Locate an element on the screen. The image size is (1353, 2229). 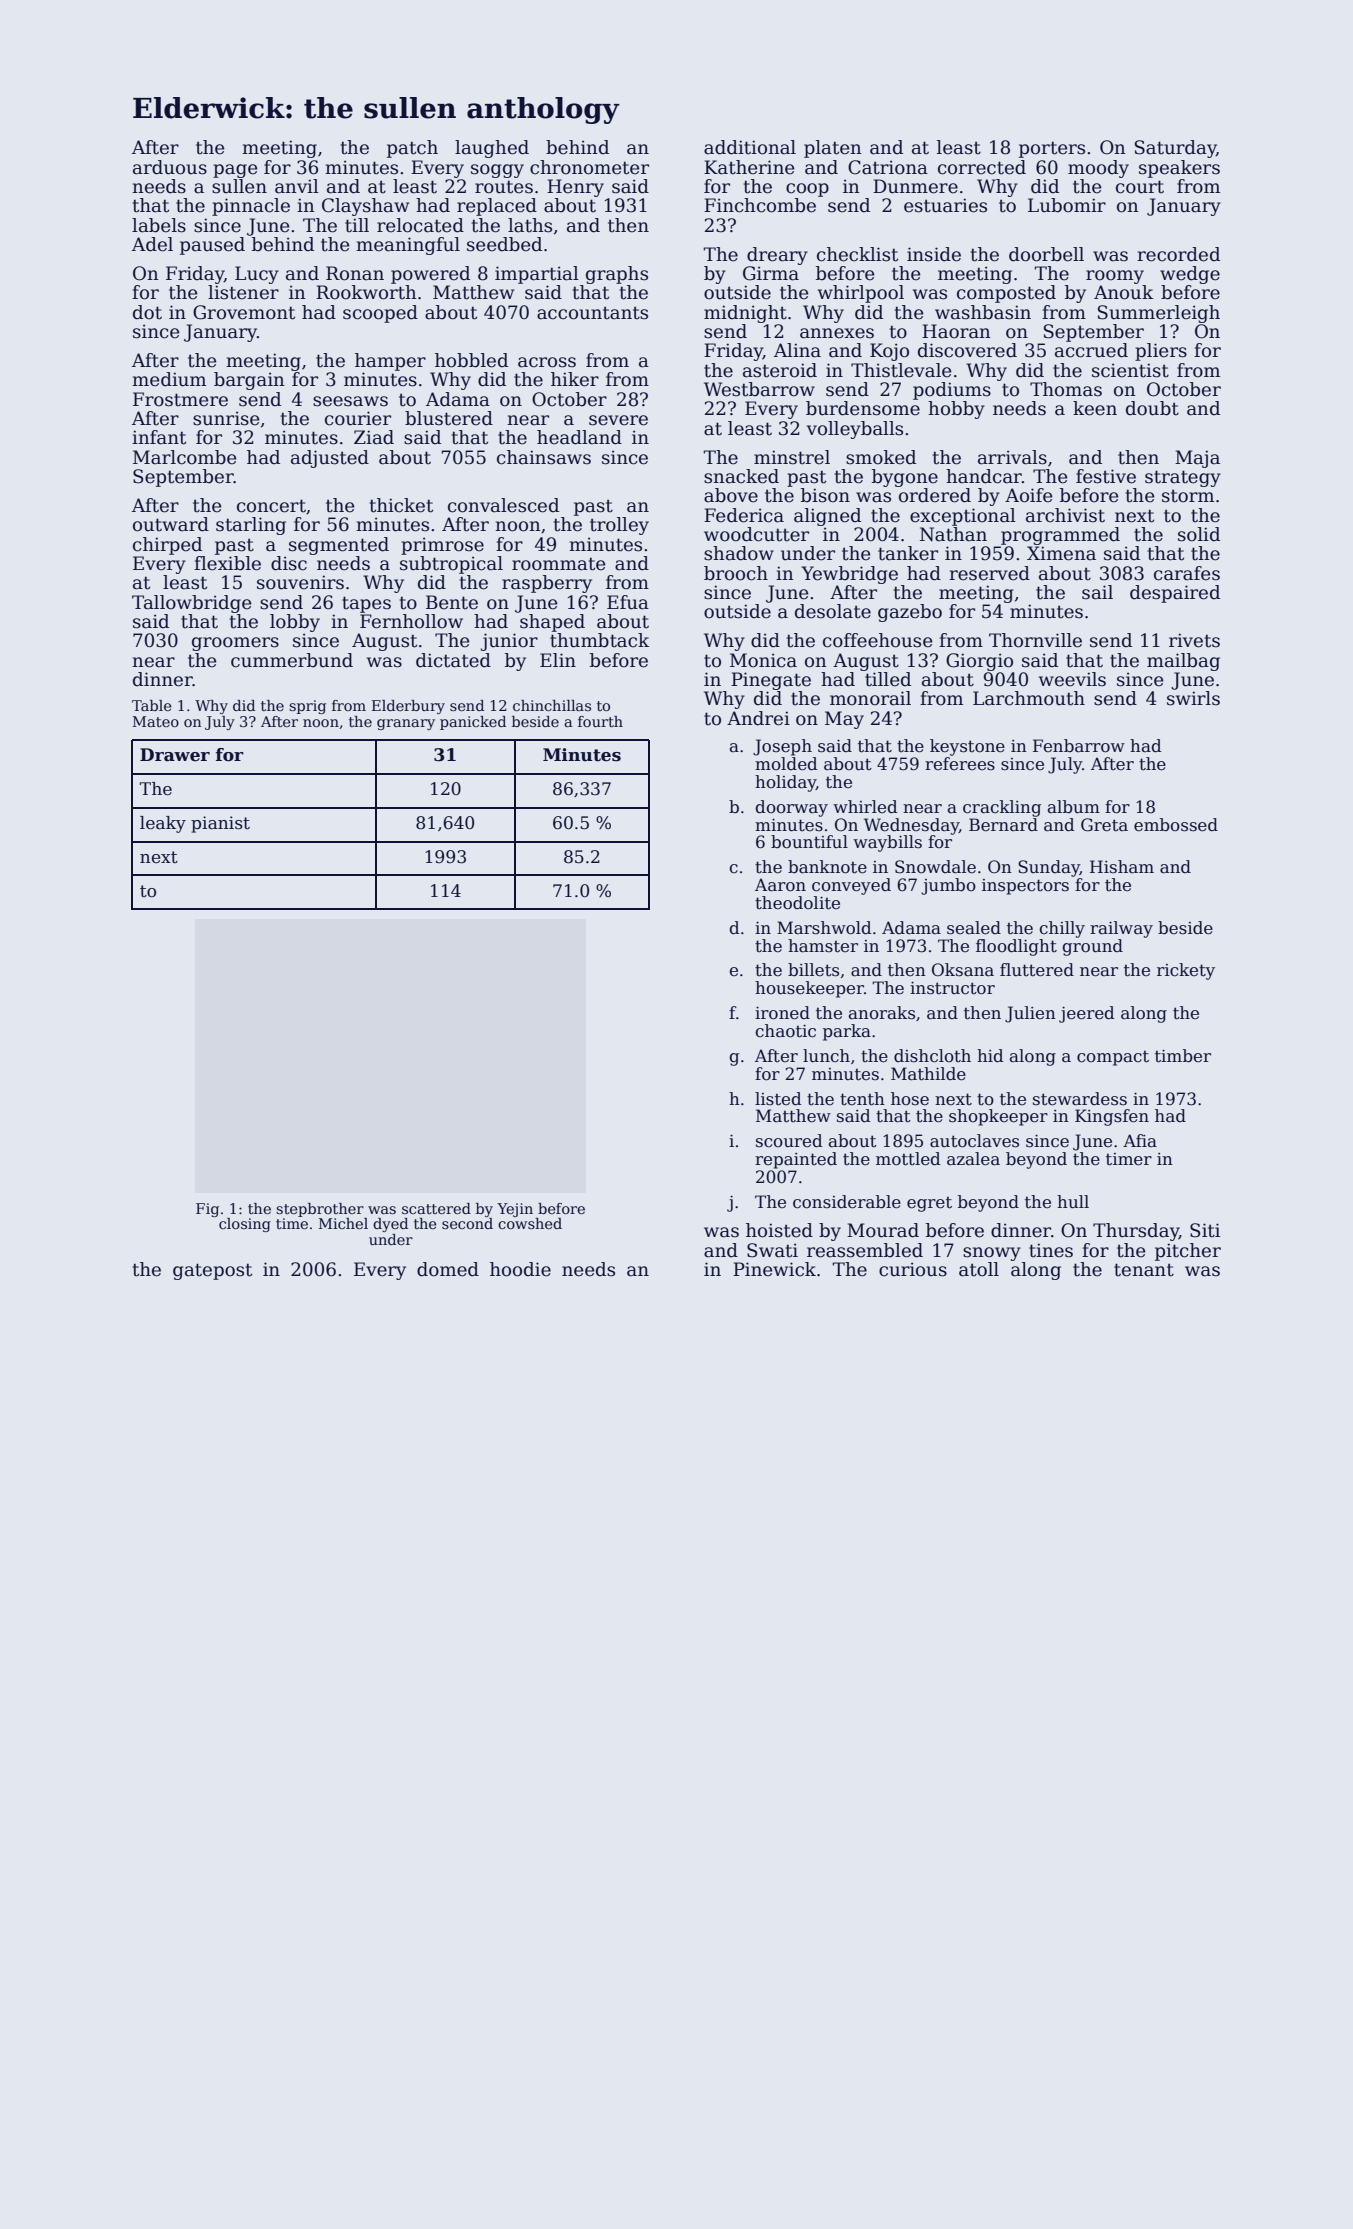
accountants is located at coordinates (592, 313).
